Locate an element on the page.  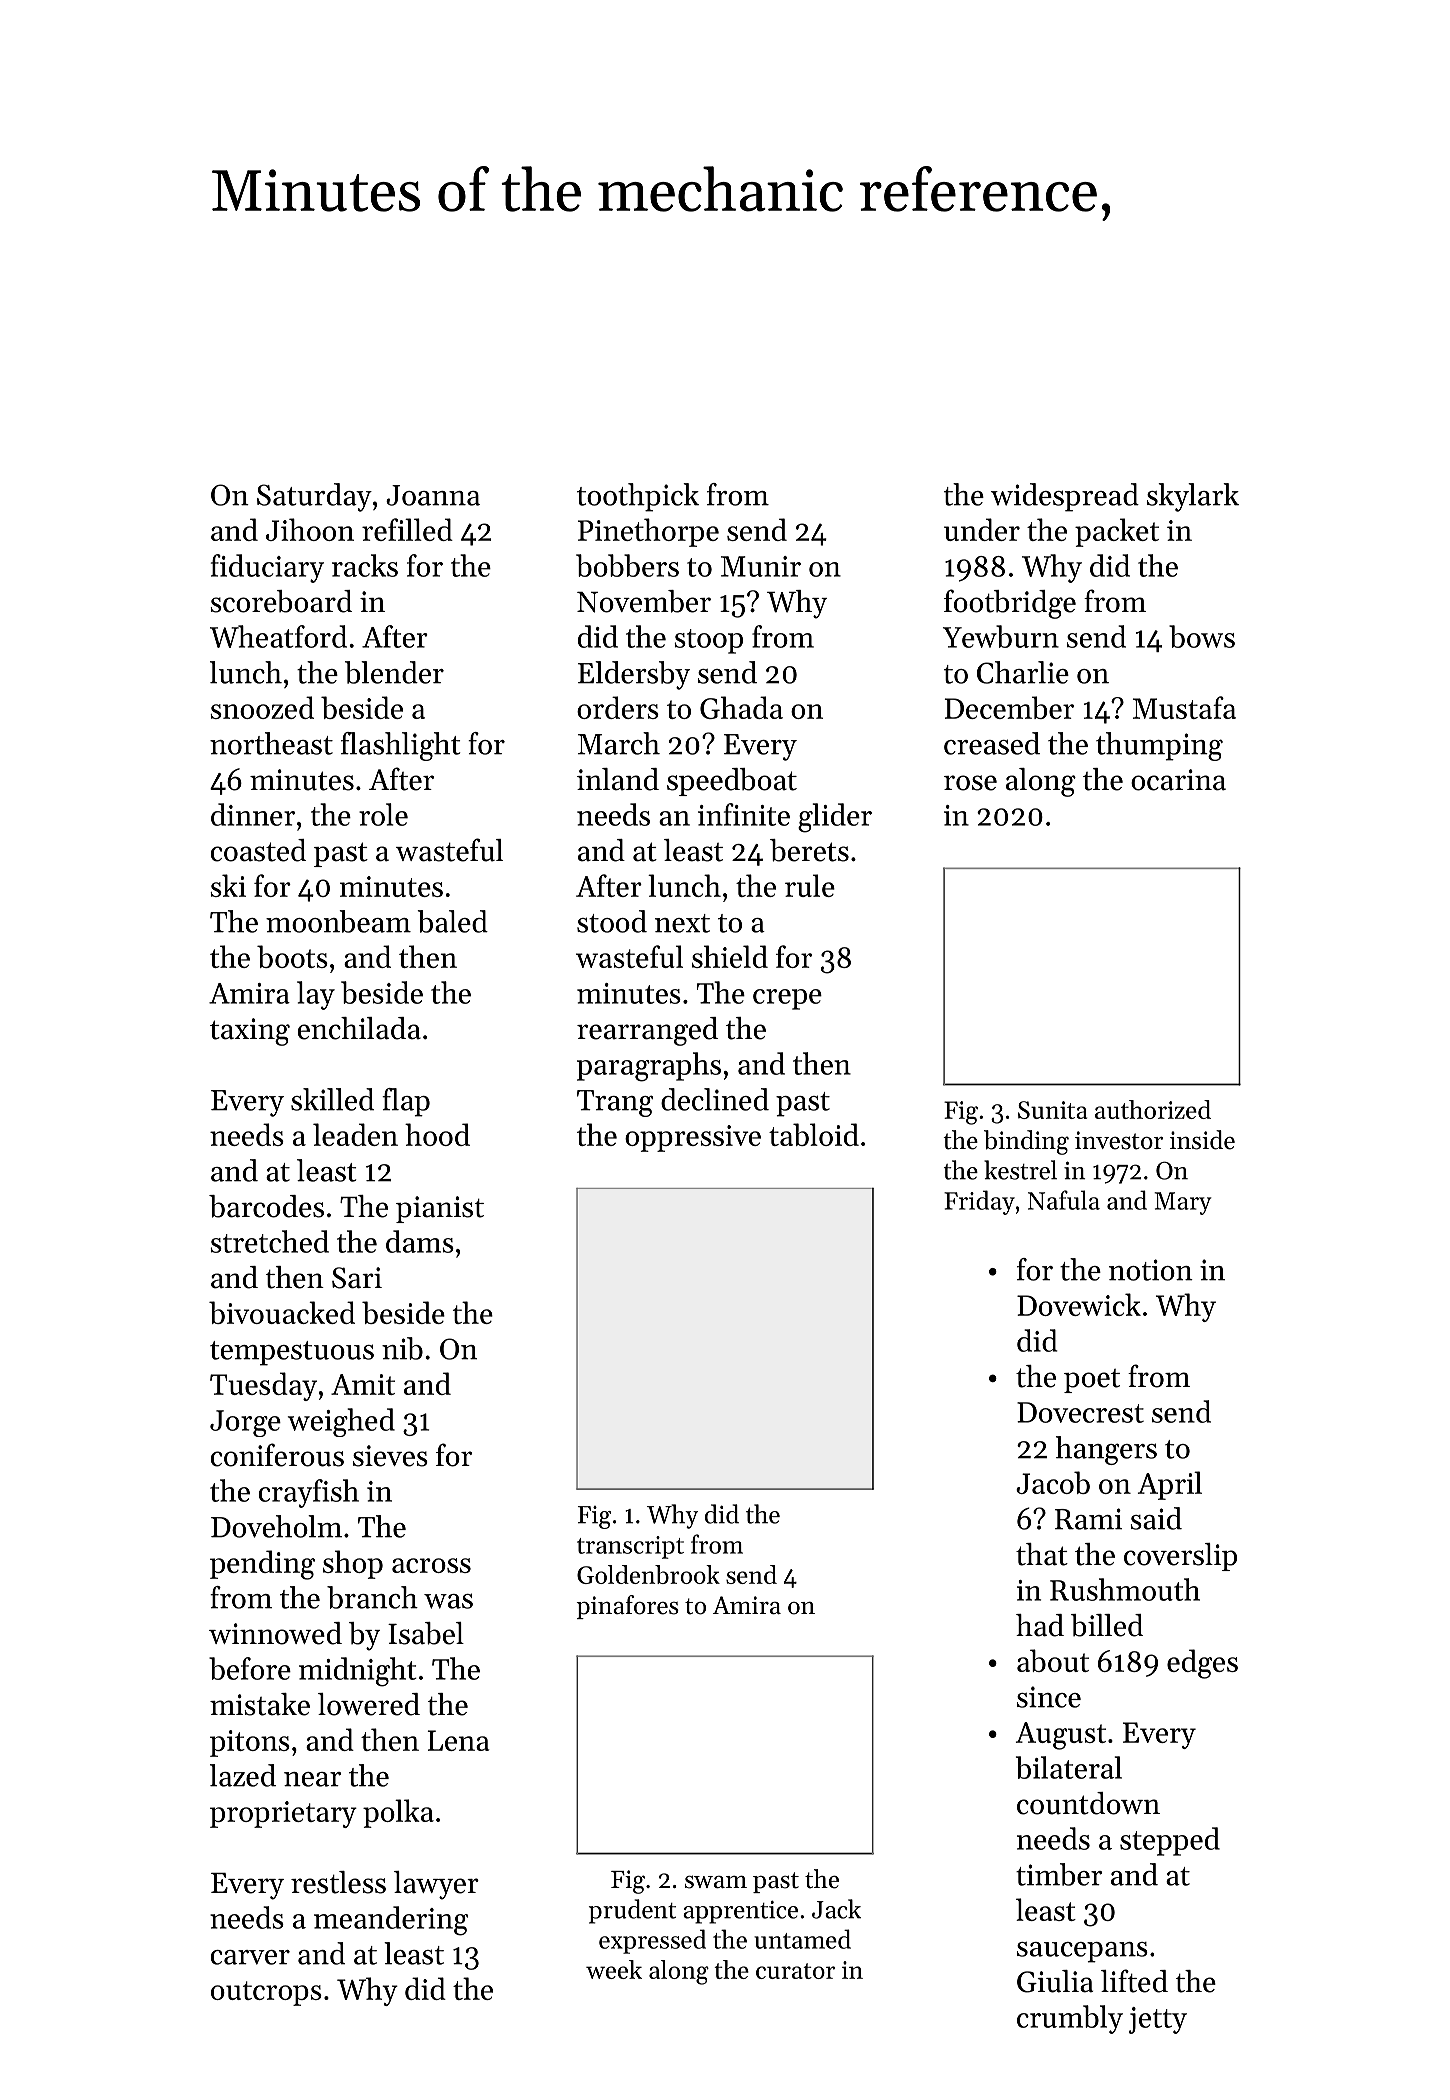
nib is located at coordinates (402, 1348).
